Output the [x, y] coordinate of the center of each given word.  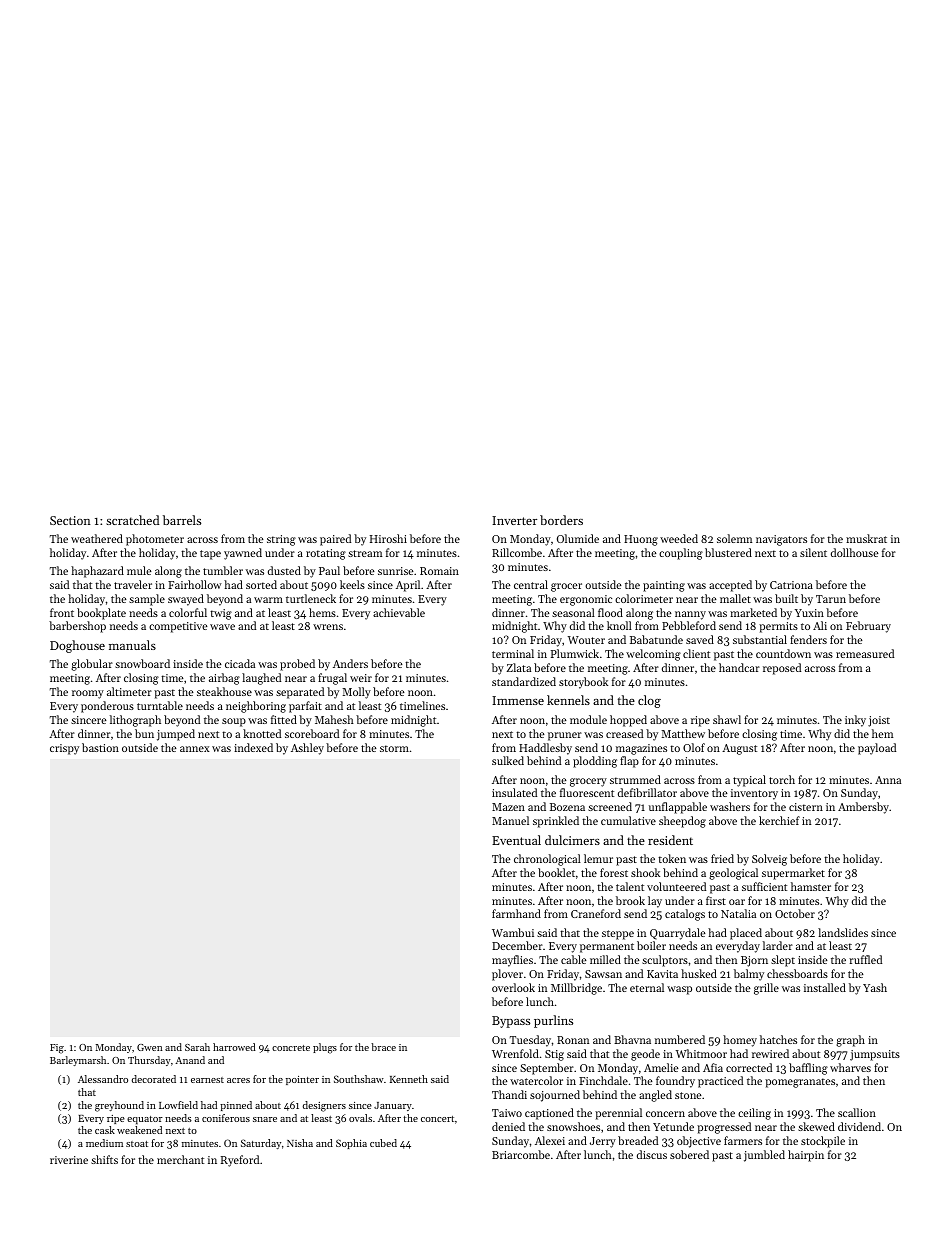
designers [324, 1106]
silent [813, 552]
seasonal [573, 612]
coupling [681, 554]
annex [194, 749]
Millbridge [576, 989]
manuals [132, 645]
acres [238, 1080]
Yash [875, 987]
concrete [291, 1048]
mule [139, 570]
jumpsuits [875, 1055]
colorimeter [644, 598]
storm [394, 748]
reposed [782, 669]
